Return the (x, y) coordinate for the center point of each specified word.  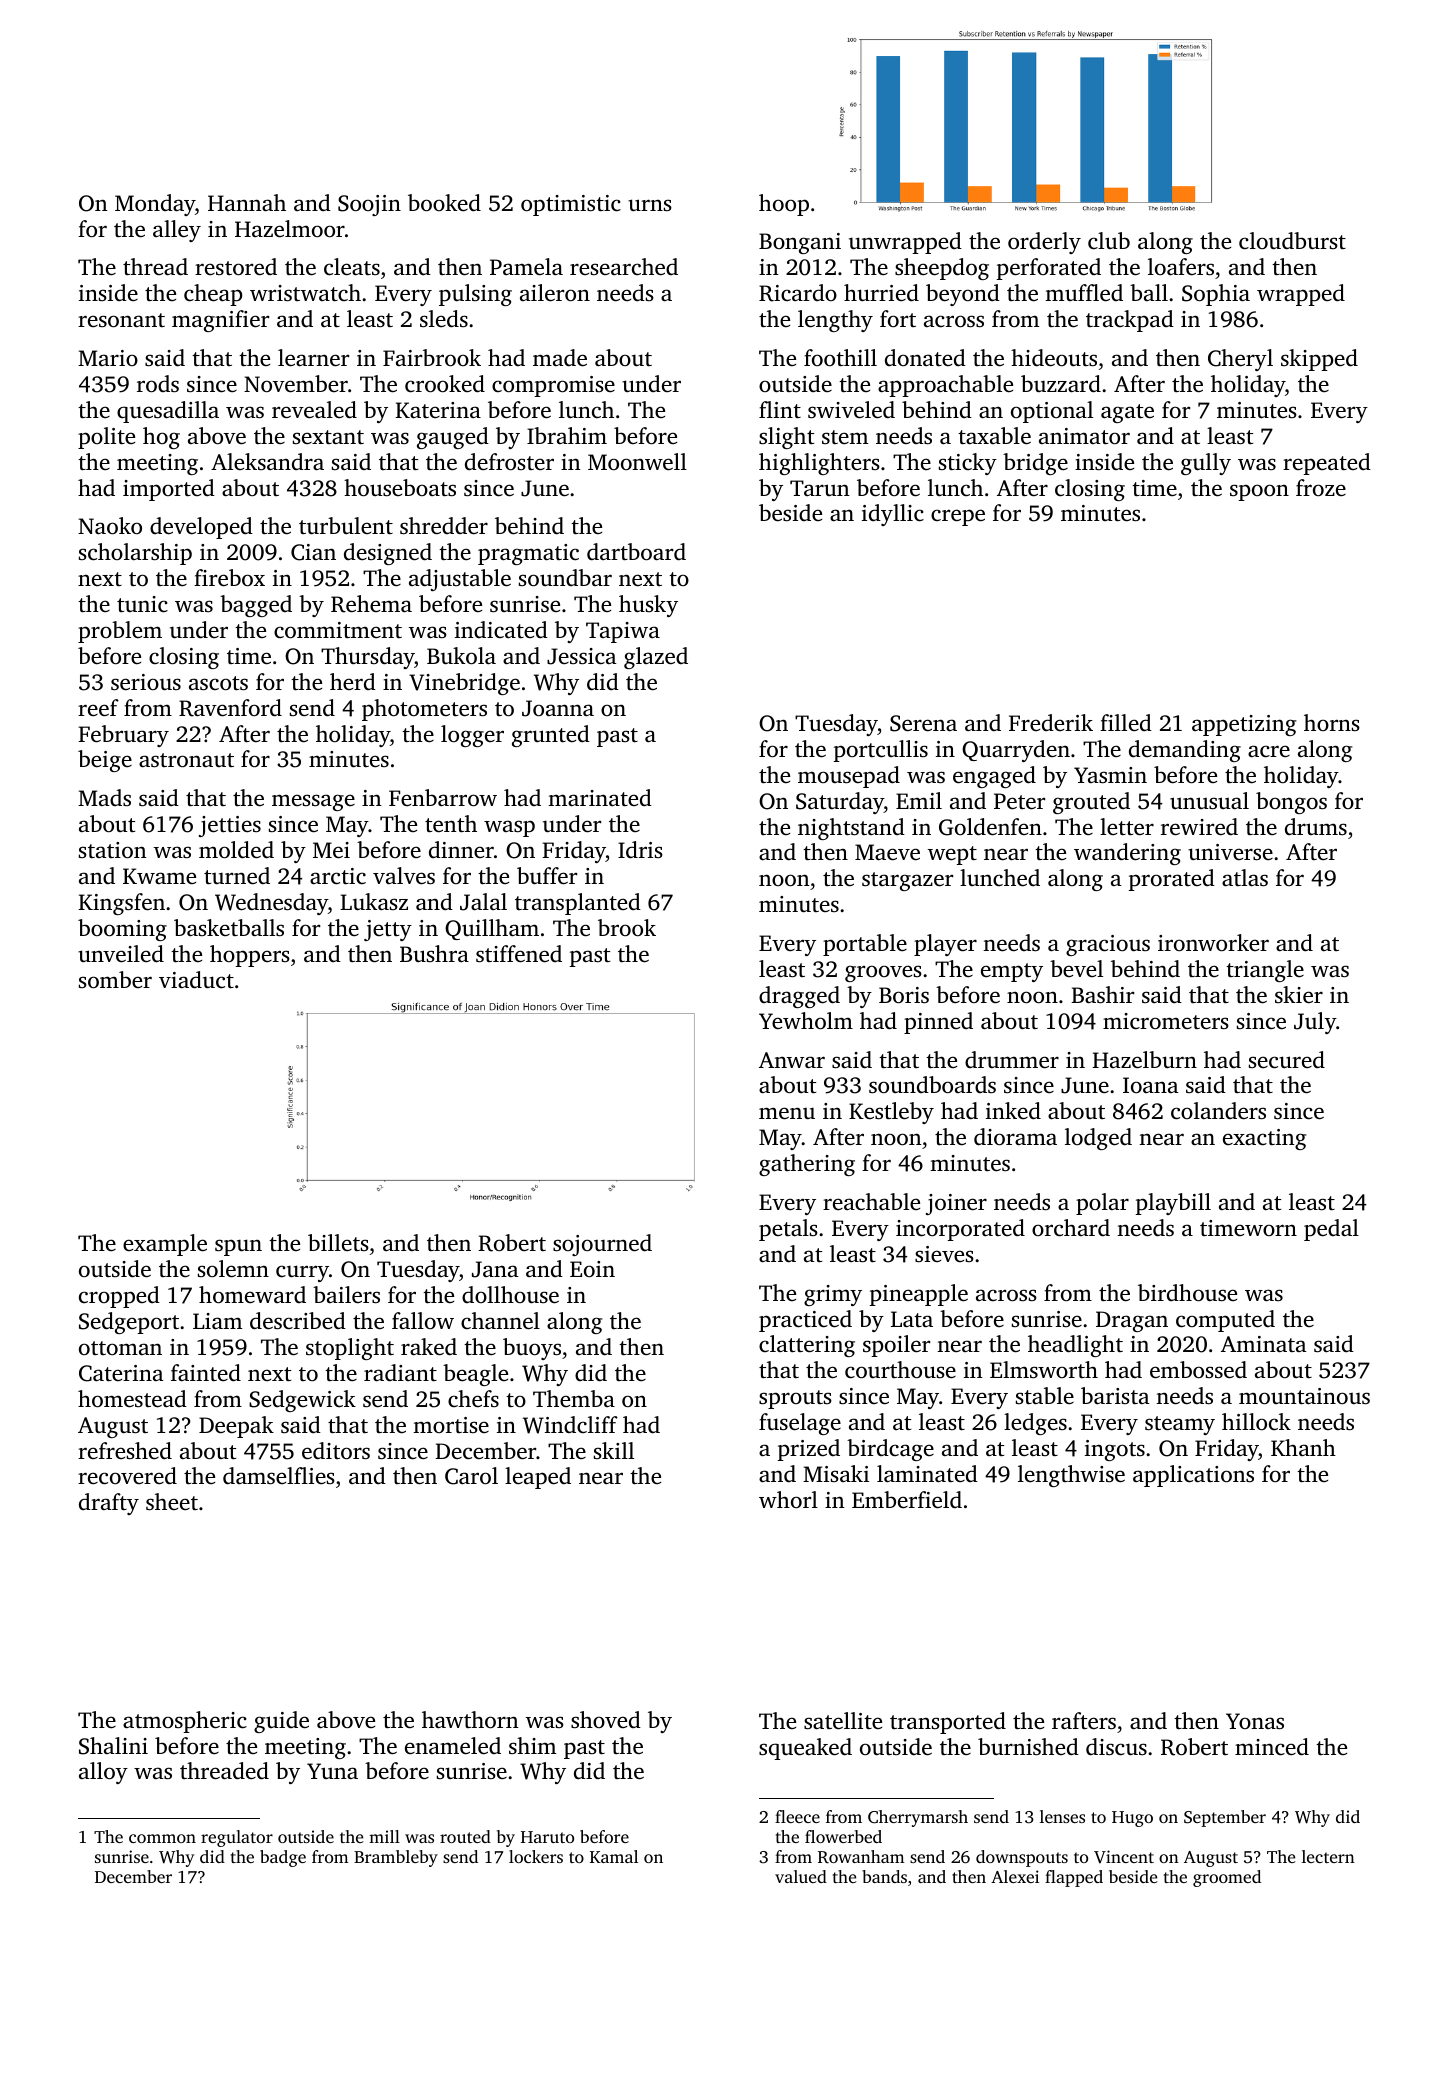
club (1109, 241)
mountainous (1304, 1396)
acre (1269, 751)
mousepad (849, 777)
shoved (606, 1719)
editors (336, 1451)
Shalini (113, 1746)
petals (788, 1230)
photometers (424, 710)
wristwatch (305, 293)
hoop (784, 205)
